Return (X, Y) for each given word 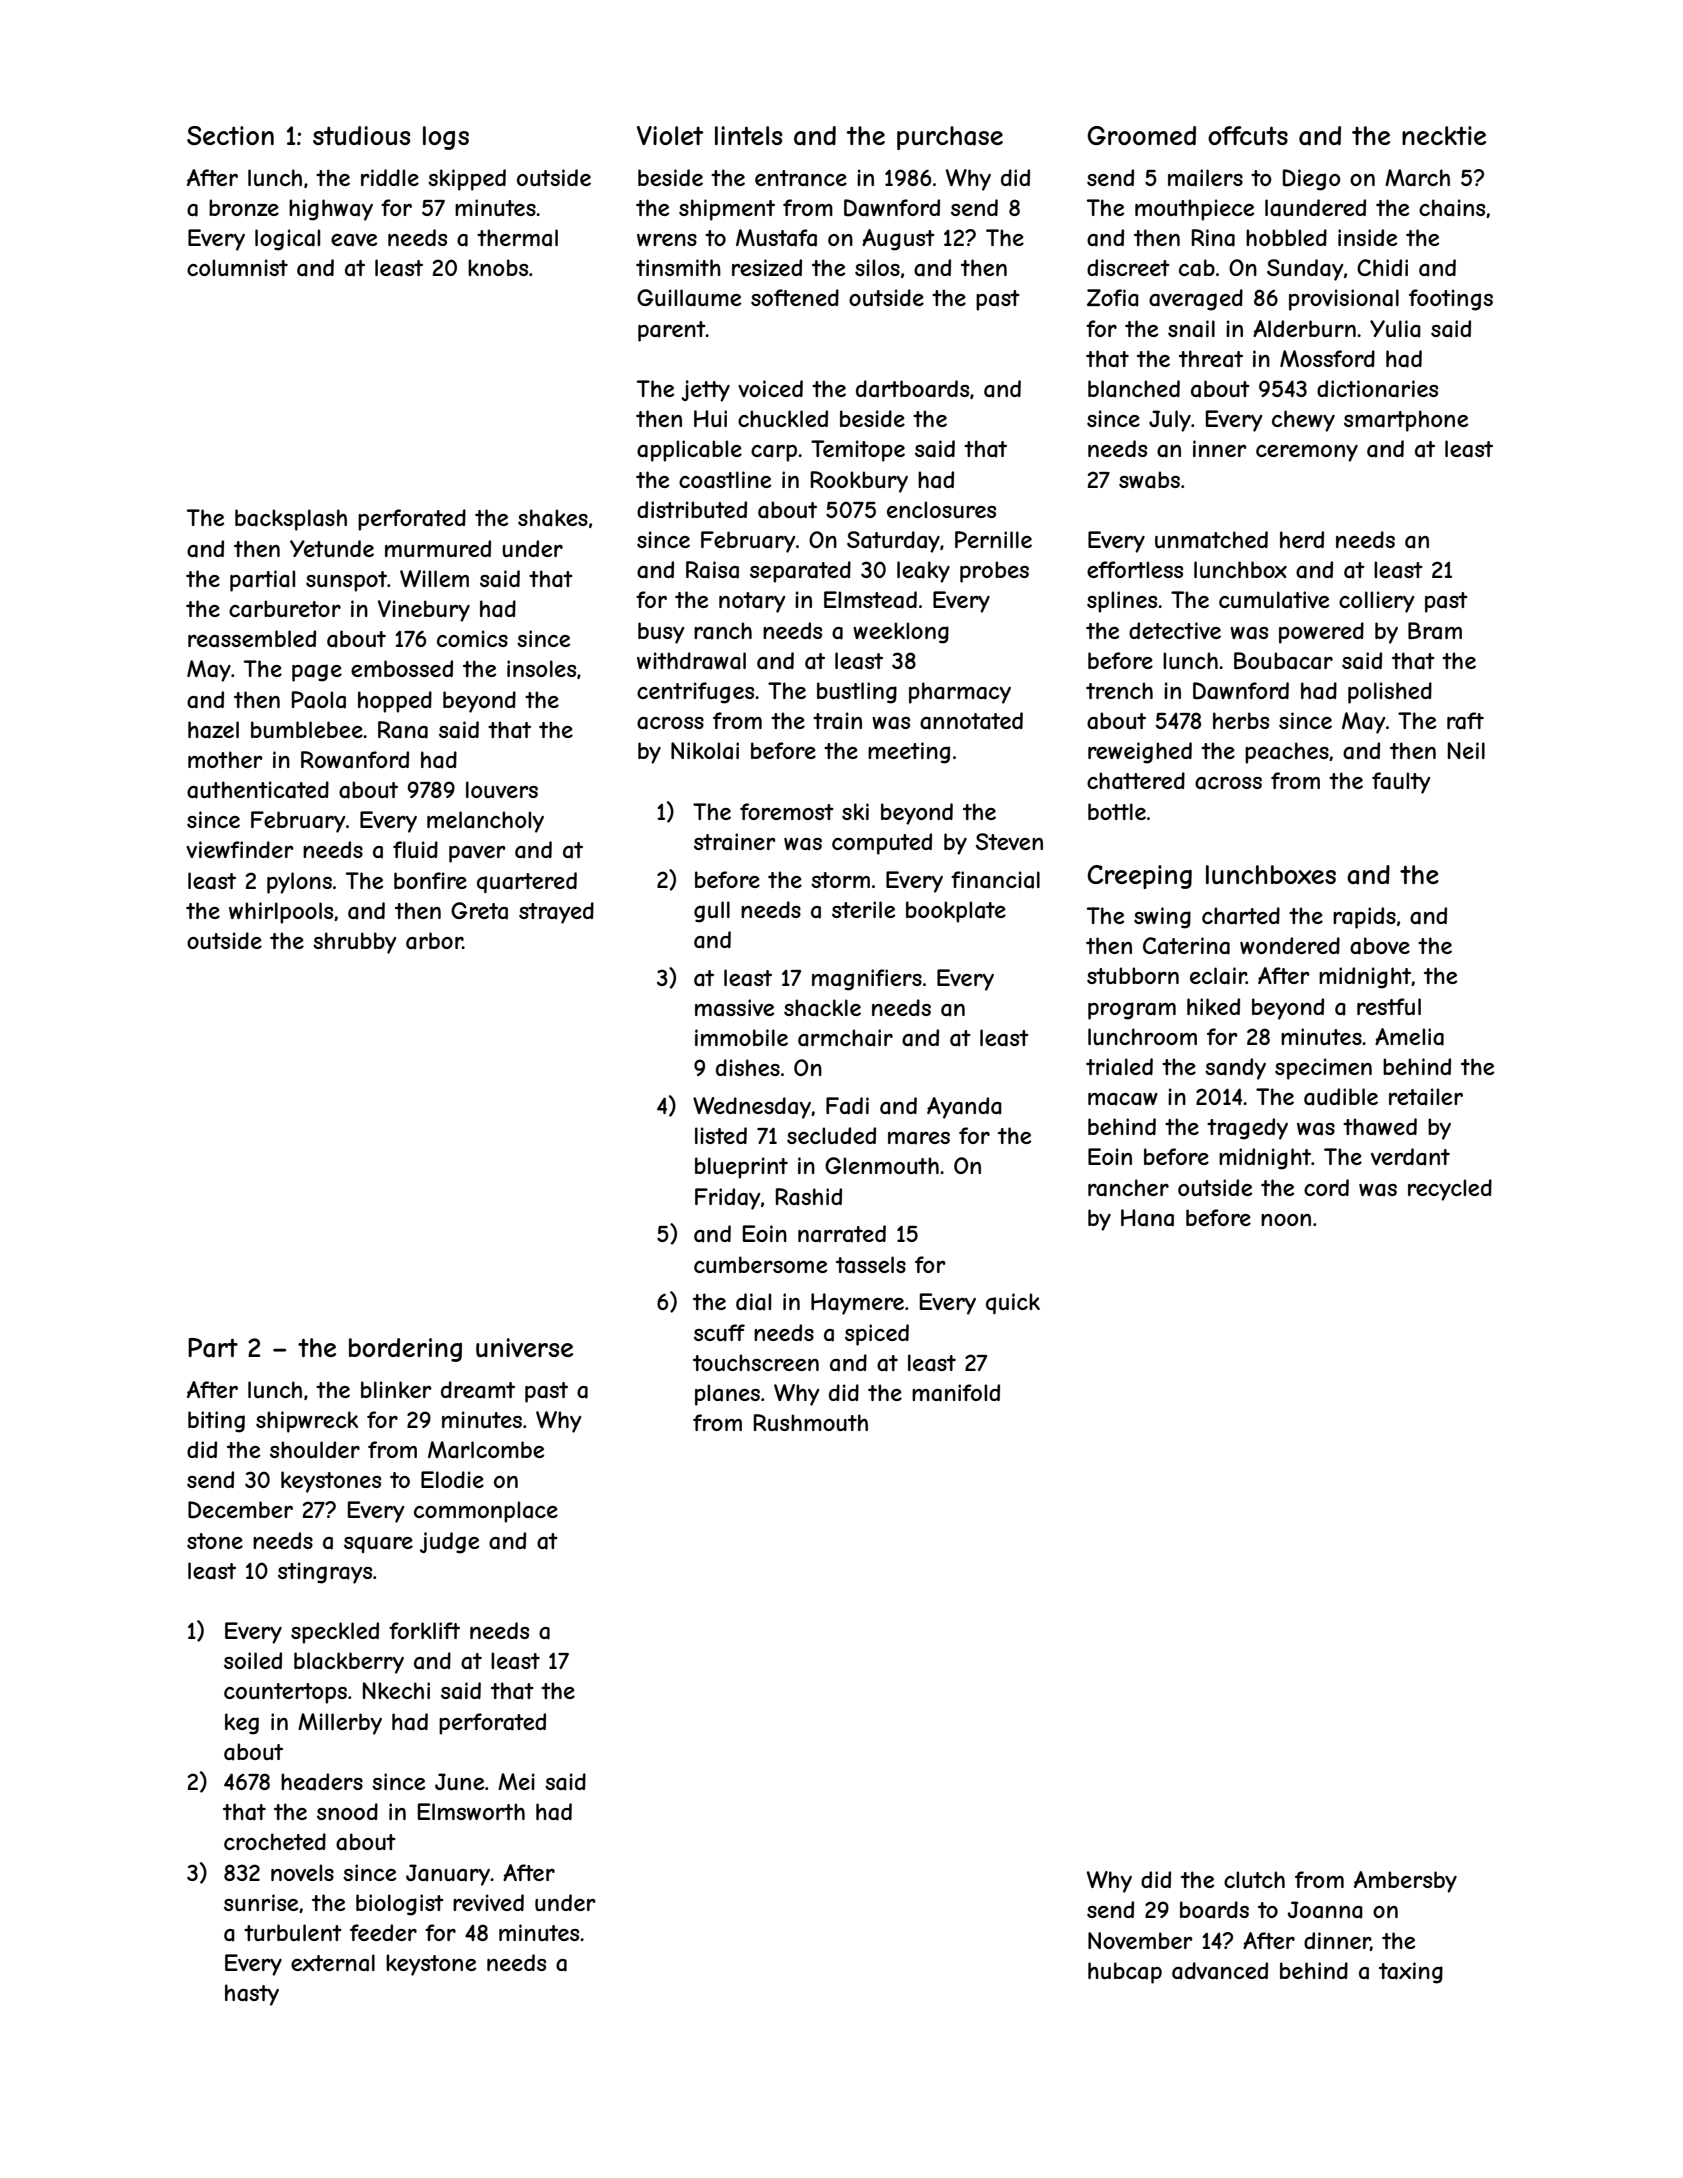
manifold (956, 1393)
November (1140, 1940)
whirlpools (281, 913)
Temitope (858, 451)
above (1380, 946)
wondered (1290, 945)
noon (1286, 1220)
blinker (396, 1389)
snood (347, 1811)
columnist (237, 267)
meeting (909, 753)
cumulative (1274, 600)
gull (712, 912)
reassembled (252, 639)
